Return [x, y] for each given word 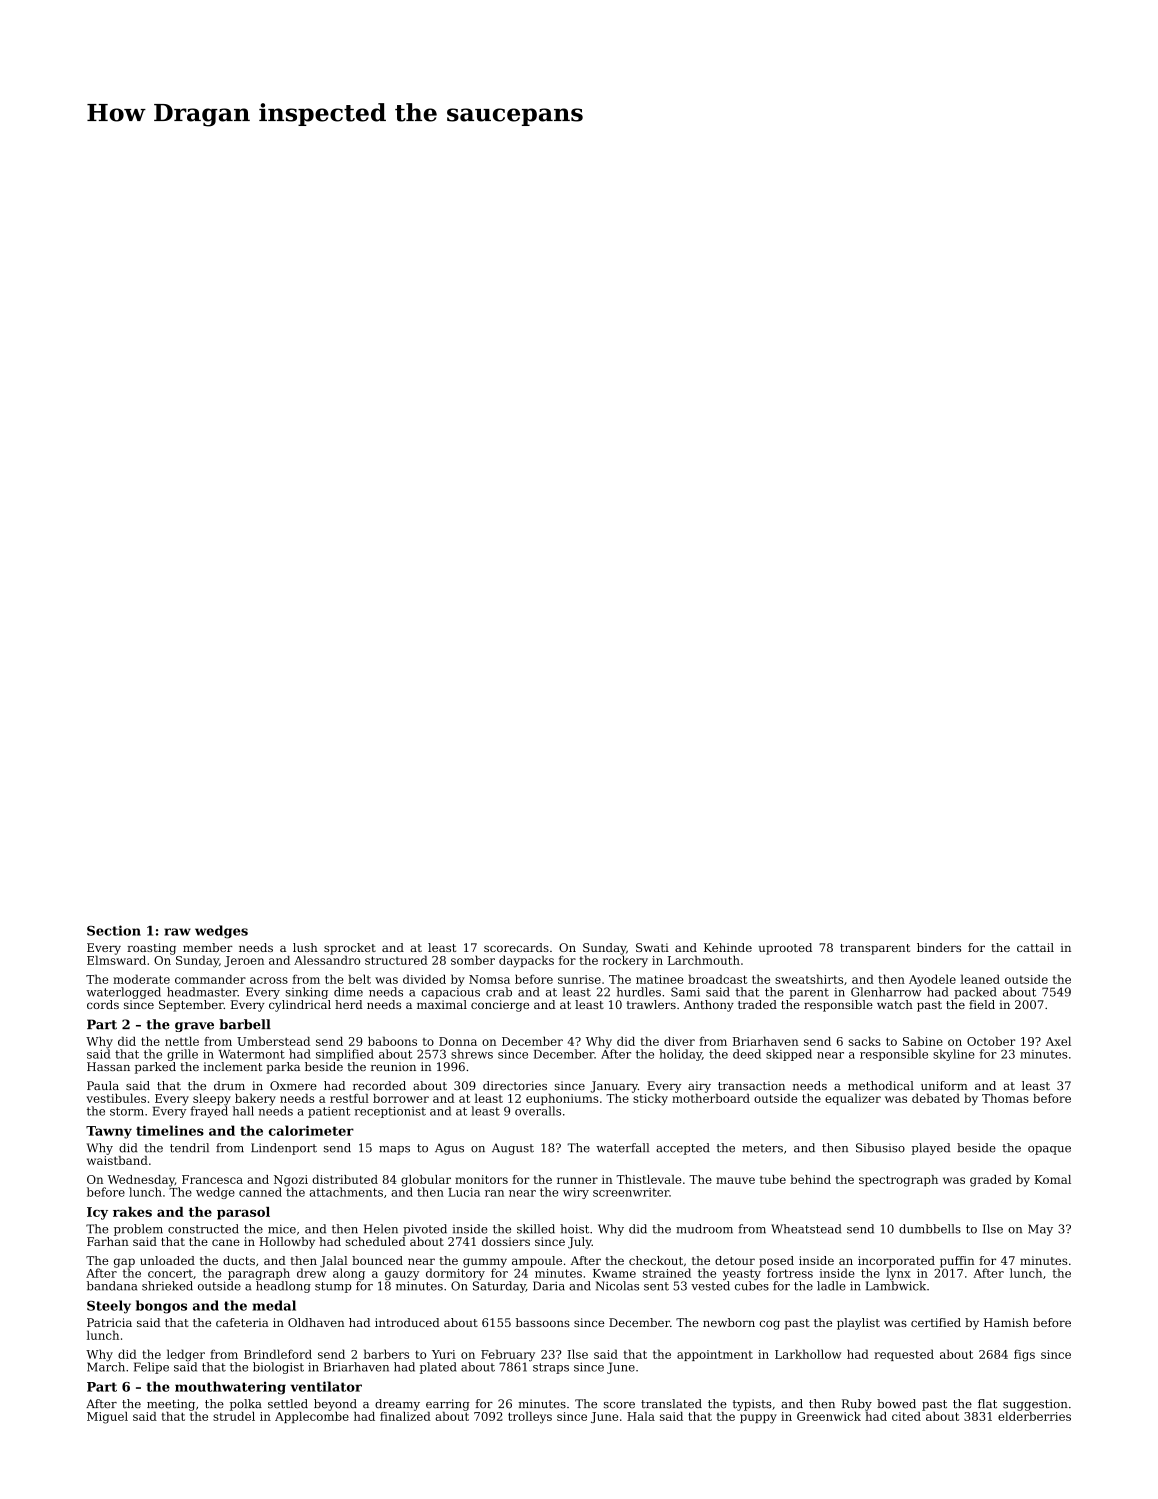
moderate [141, 979]
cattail [1035, 947]
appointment [715, 1355]
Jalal [334, 1262]
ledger [186, 1355]
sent [656, 1286]
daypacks [526, 961]
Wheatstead [806, 1229]
